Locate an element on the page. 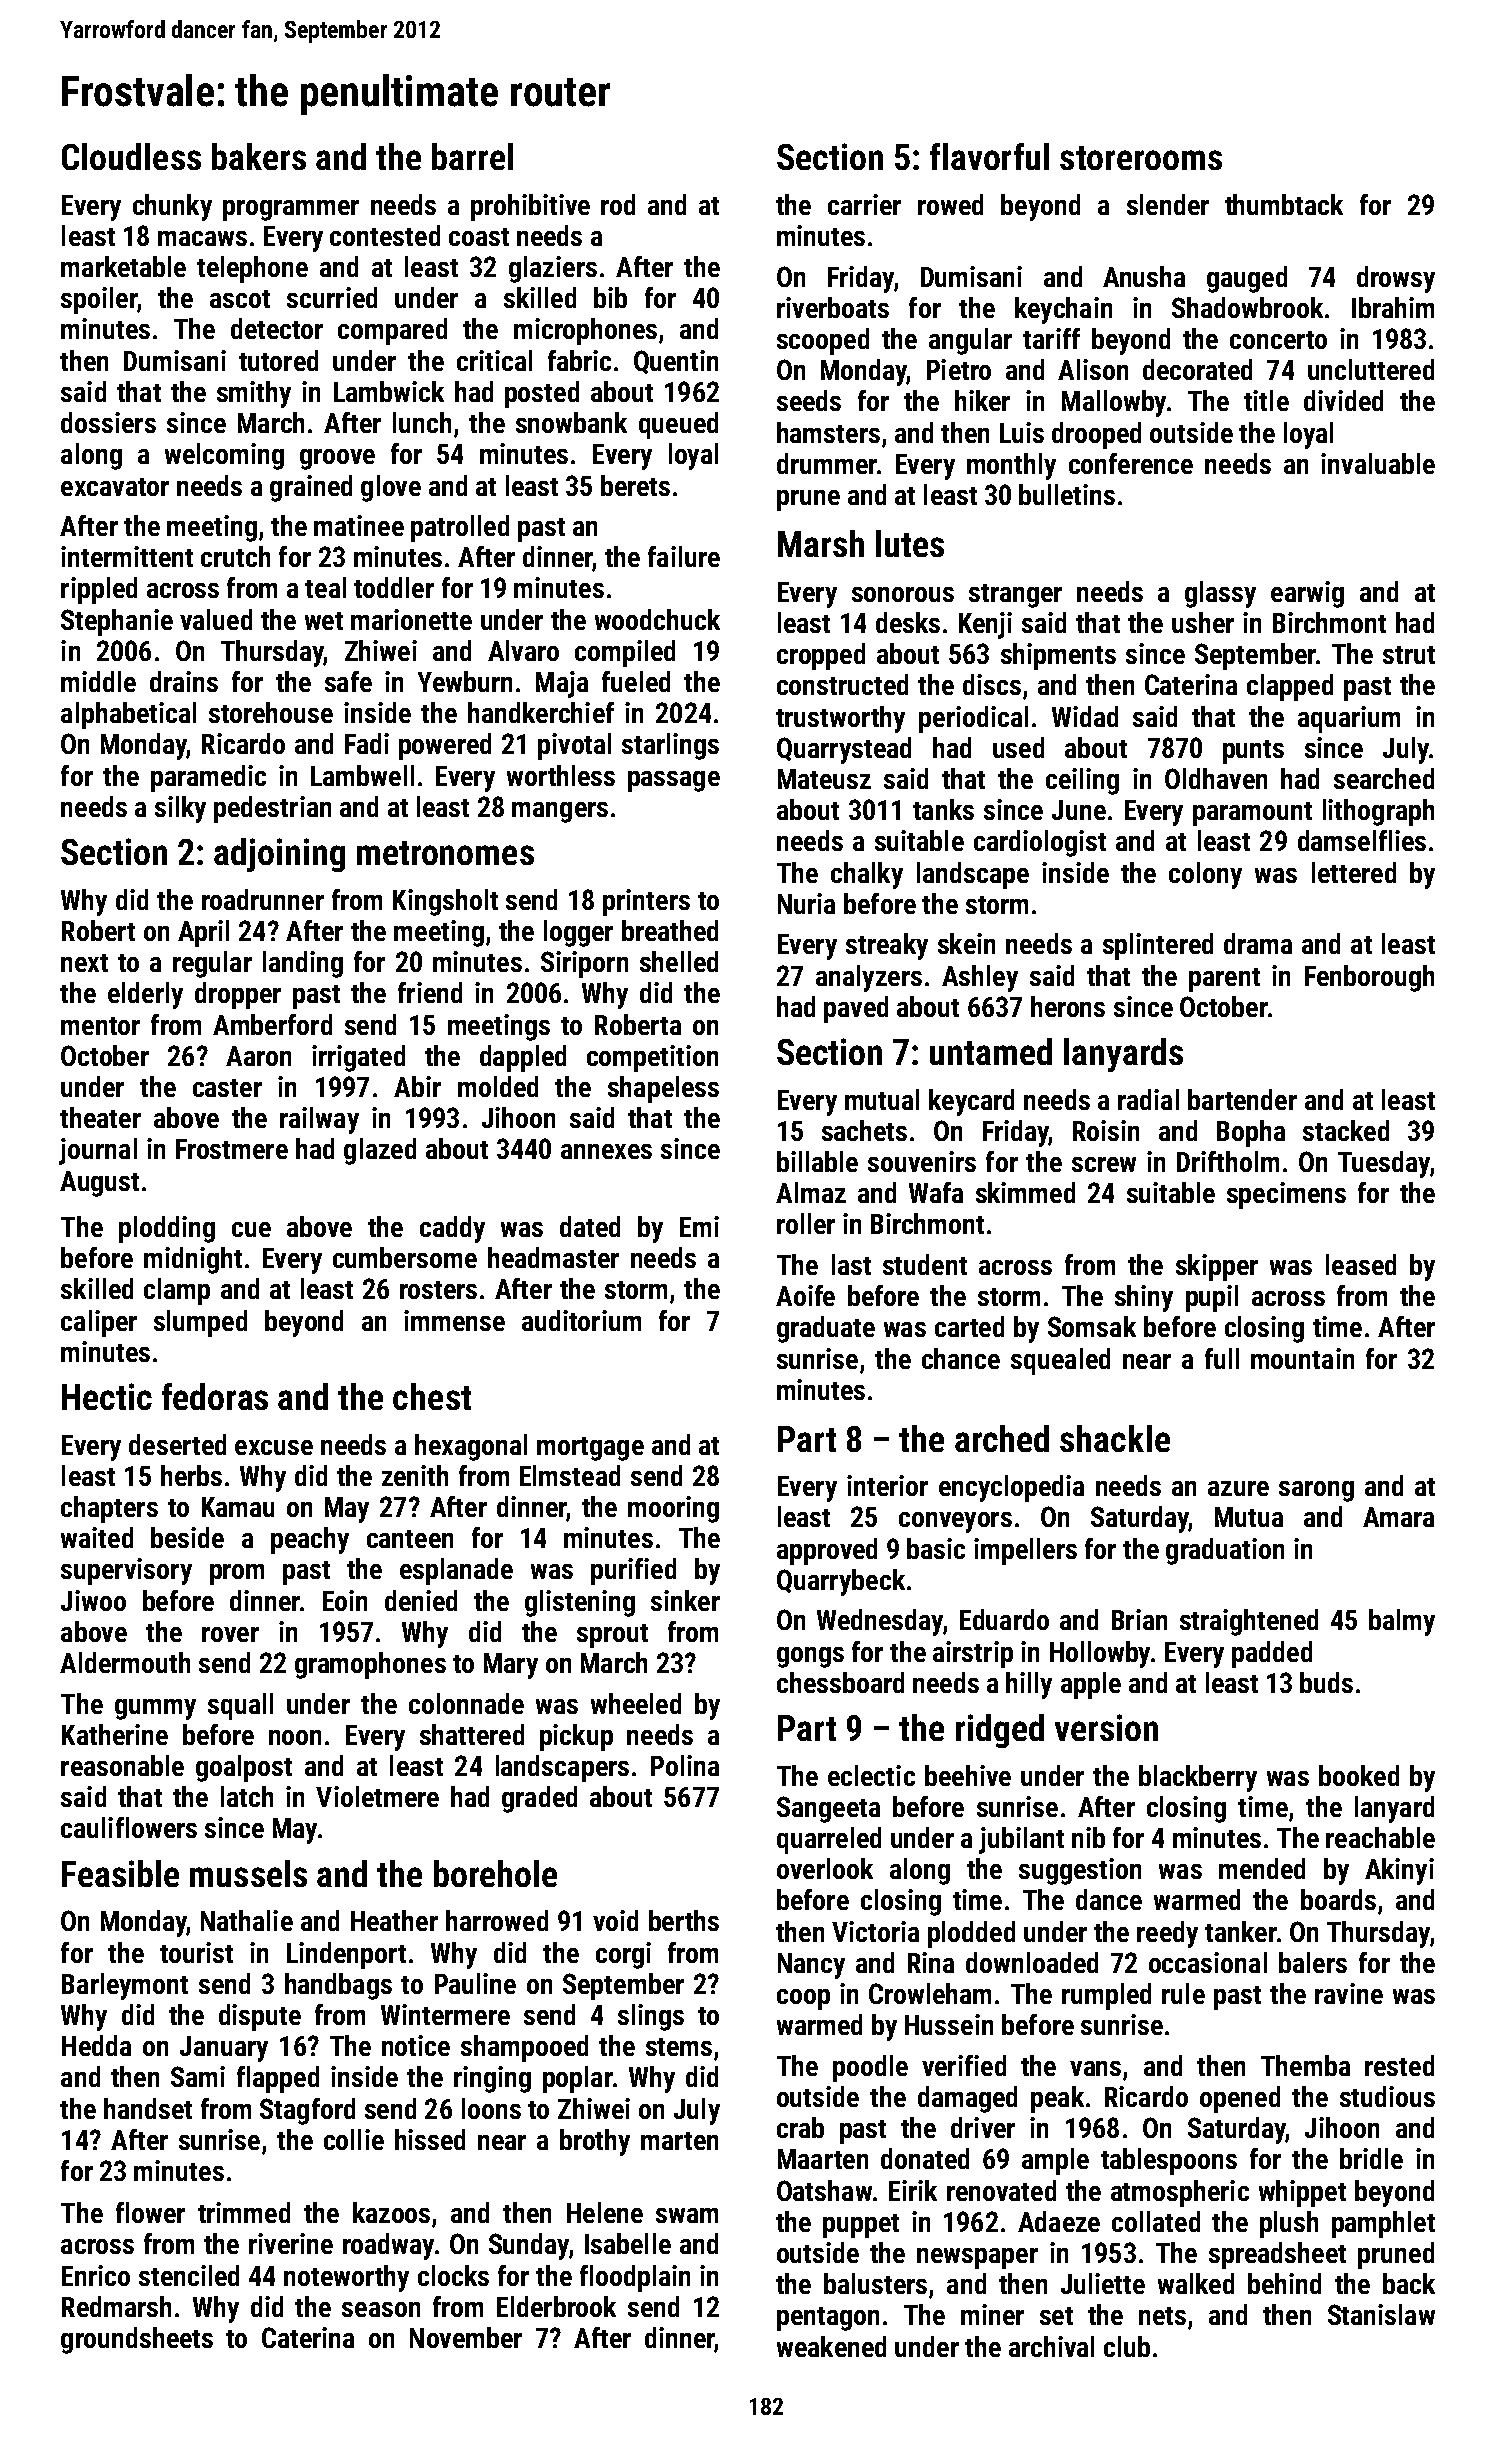 This image has height=2464, width=1496. donated is located at coordinates (925, 2158).
